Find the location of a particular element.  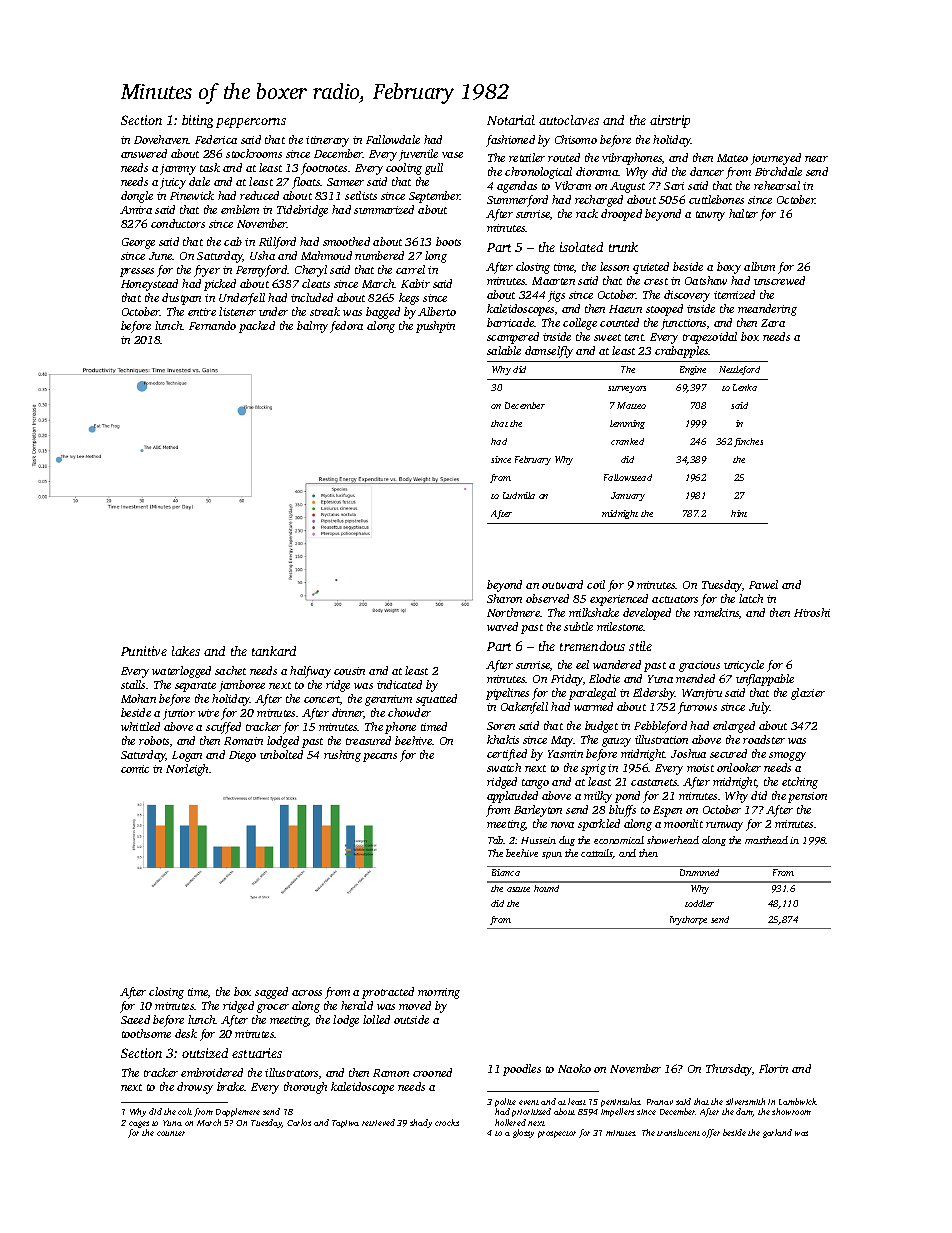

Notarial is located at coordinates (511, 120).
